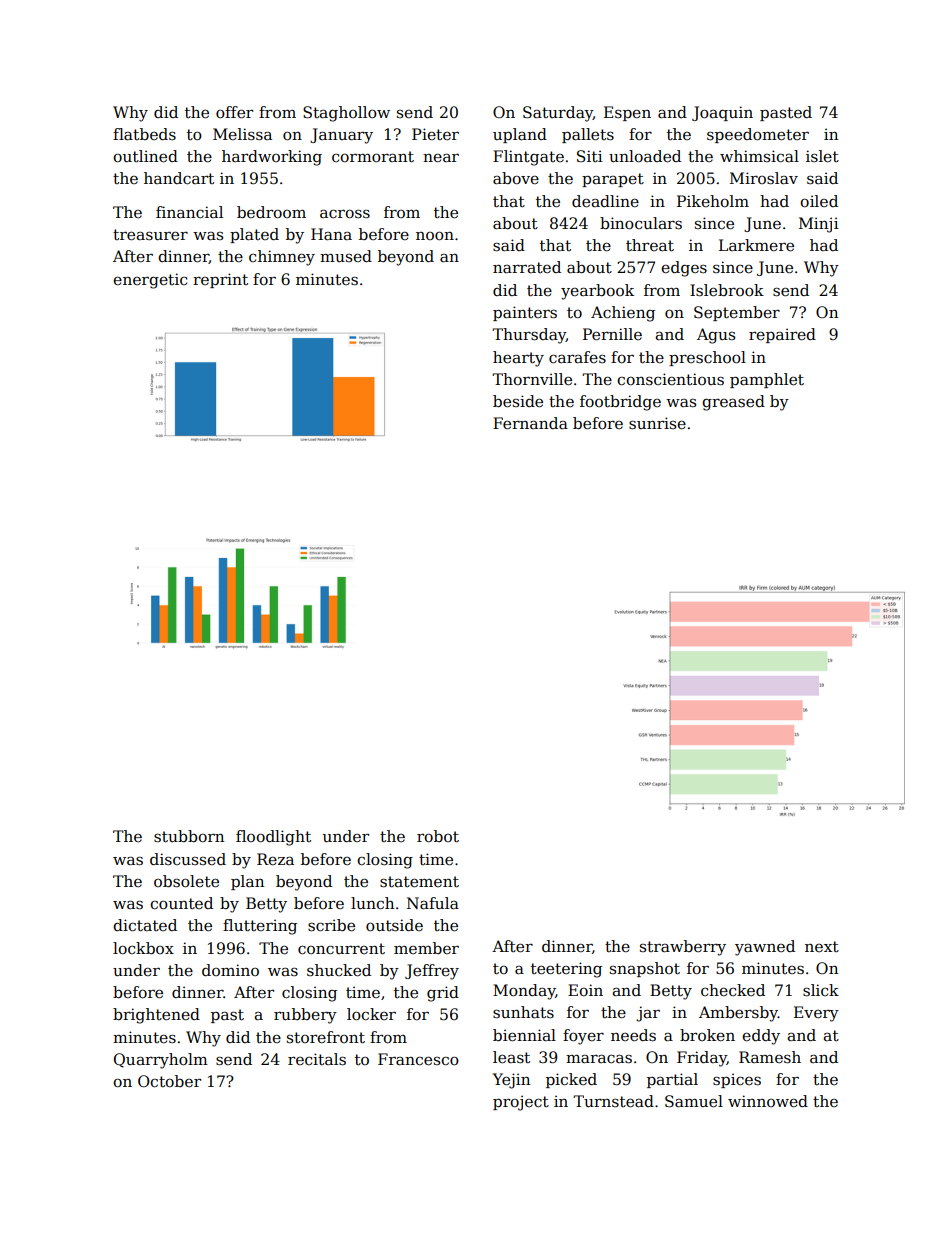 The width and height of the page is (952, 1233). Describe the element at coordinates (161, 1061) in the page. I see `Quarryholm` at that location.
